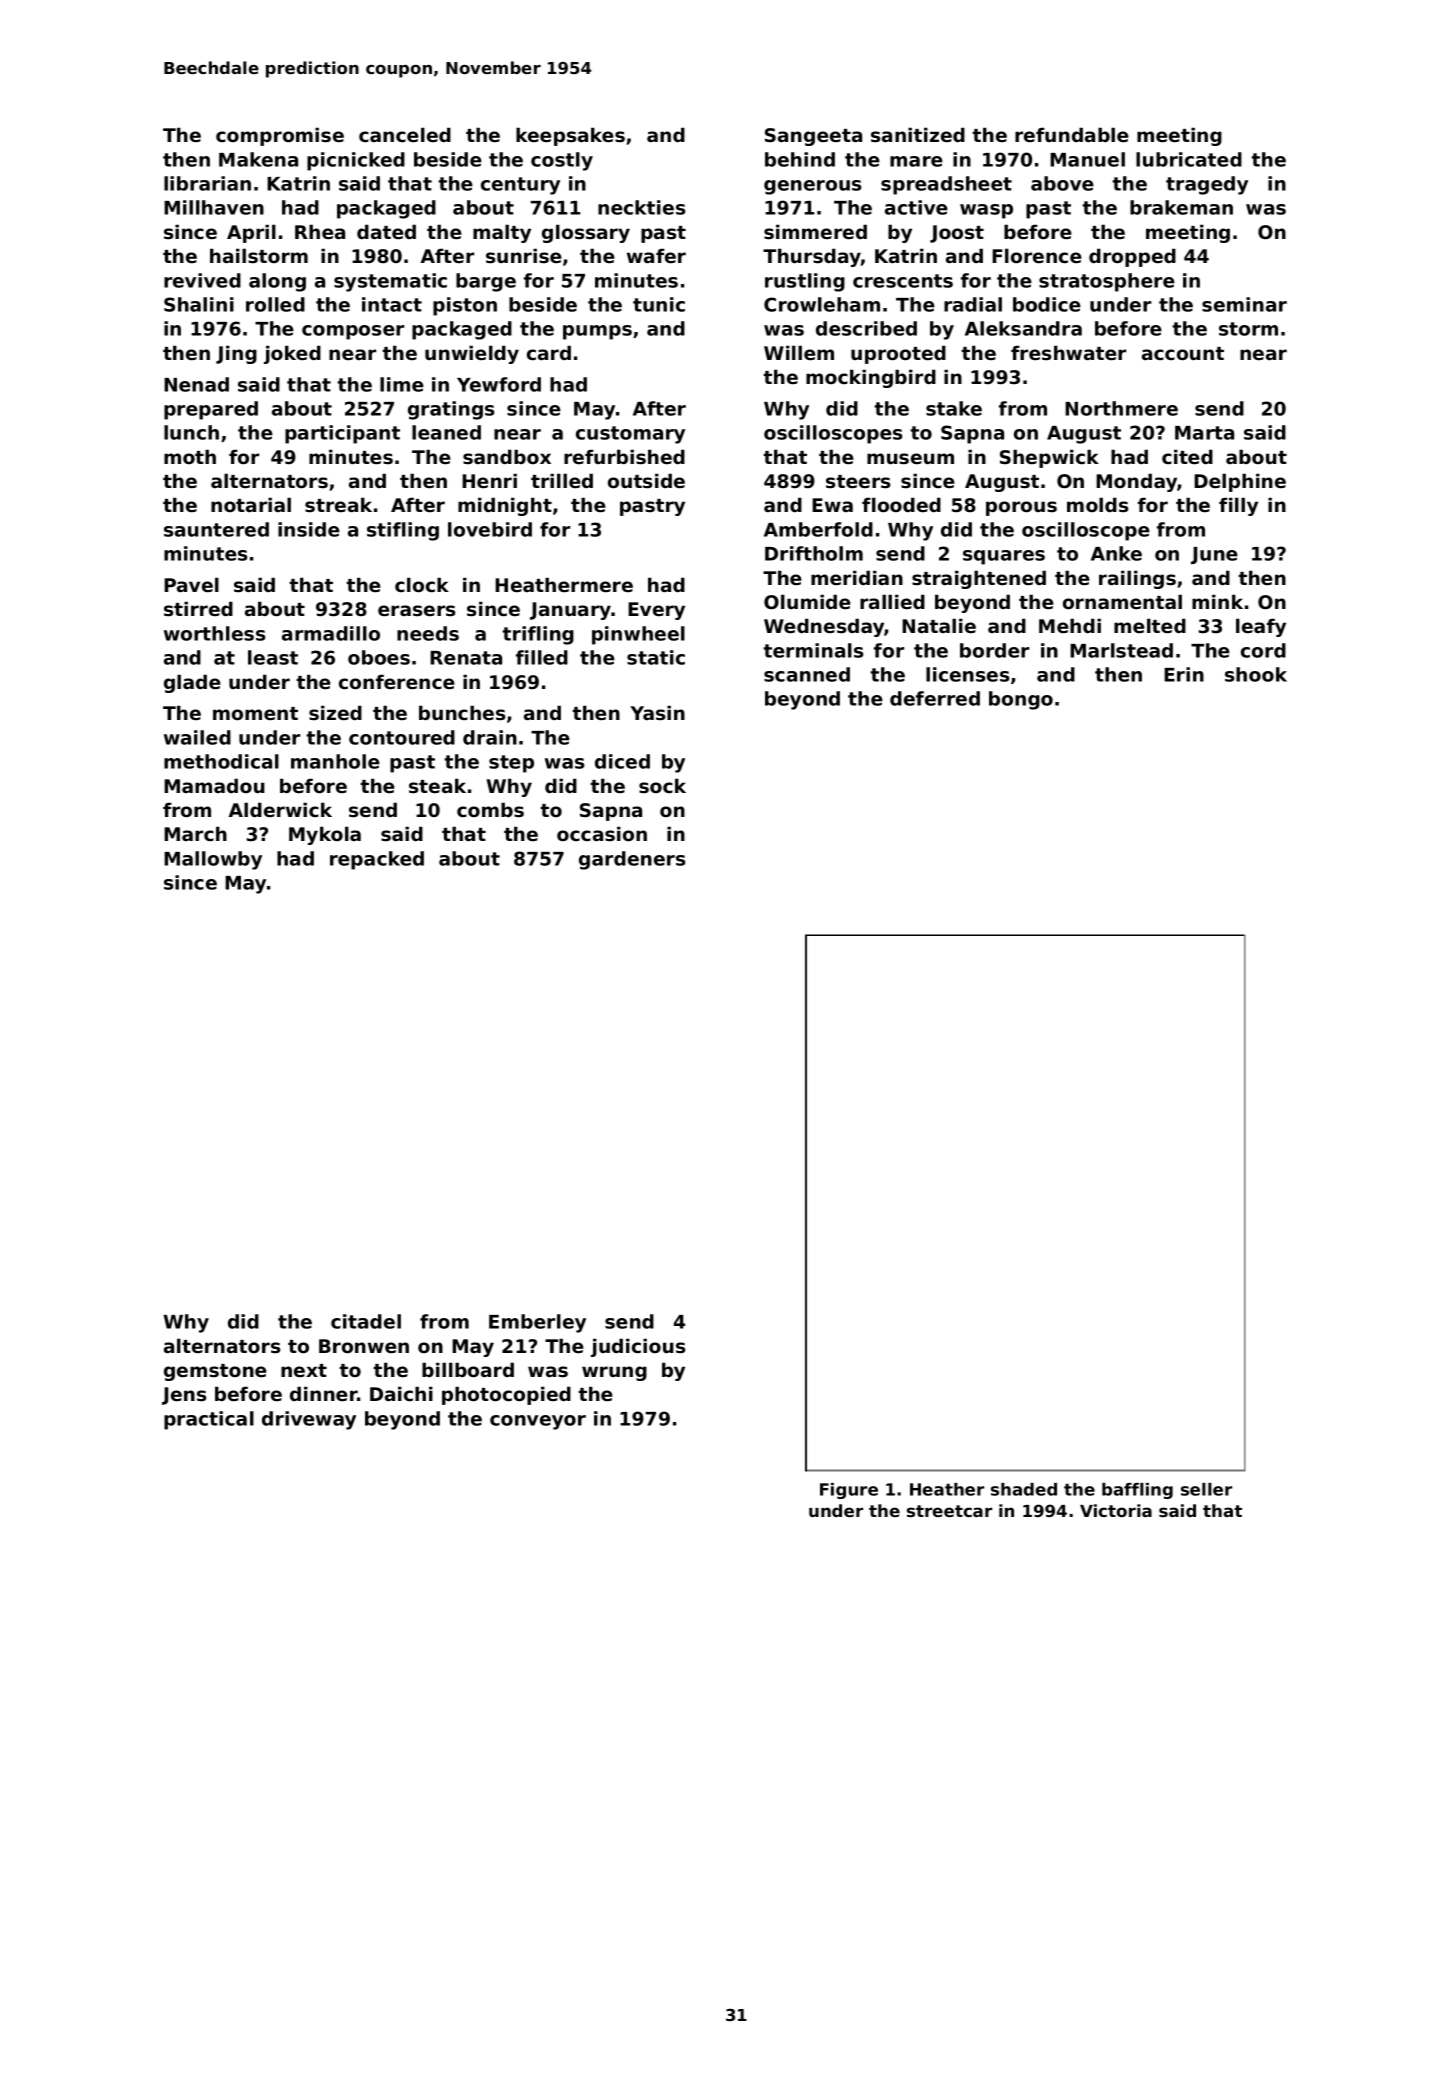 The width and height of the screenshot is (1450, 2100). I want to click on bongo, so click(1021, 700).
